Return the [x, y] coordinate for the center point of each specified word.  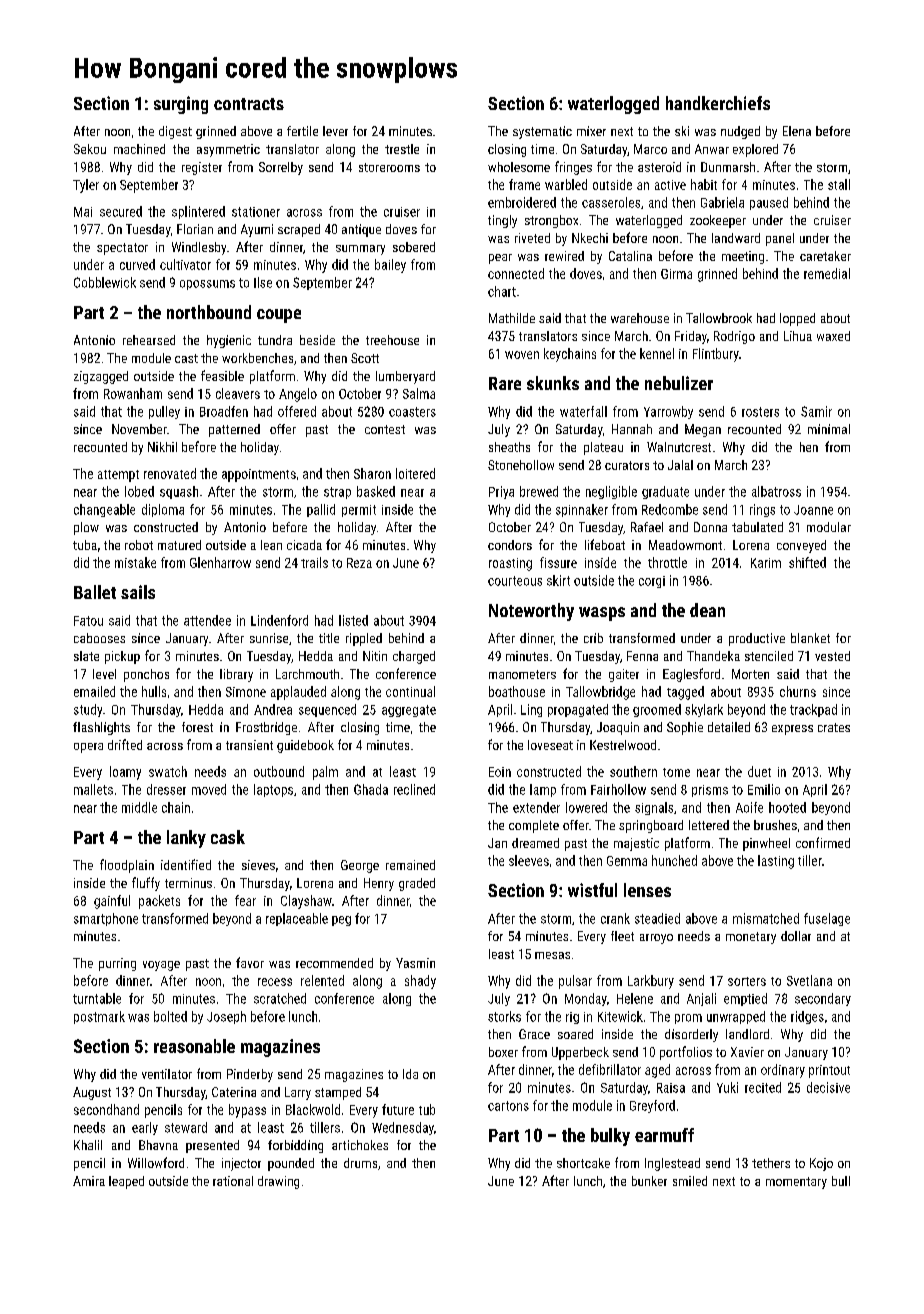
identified [186, 864]
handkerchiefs [718, 103]
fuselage [827, 919]
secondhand [106, 1109]
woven [522, 355]
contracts [249, 104]
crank [615, 918]
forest [197, 727]
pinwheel [766, 844]
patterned [234, 430]
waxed [833, 336]
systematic [542, 132]
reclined [414, 789]
